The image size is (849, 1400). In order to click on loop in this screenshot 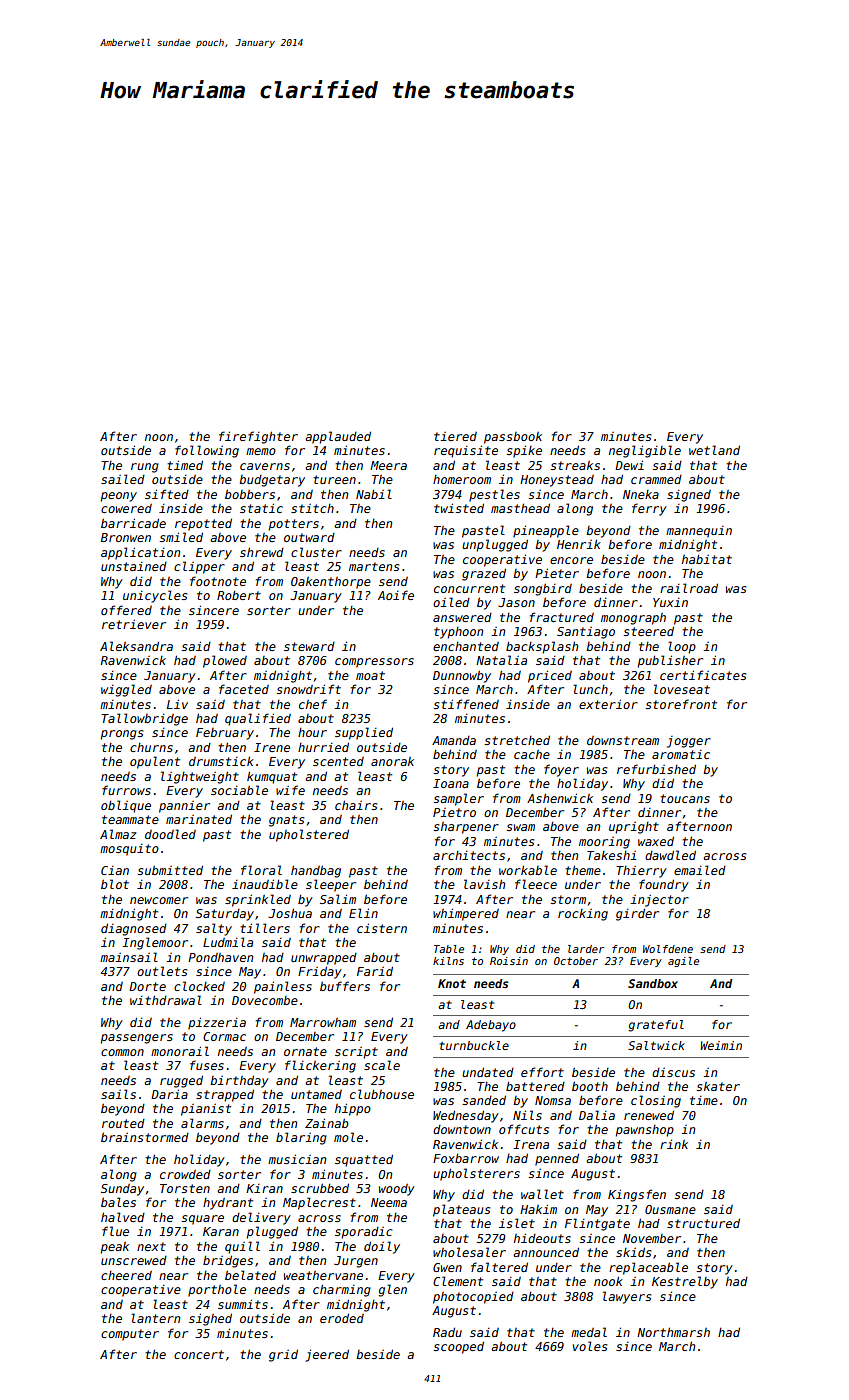, I will do `click(682, 647)`.
